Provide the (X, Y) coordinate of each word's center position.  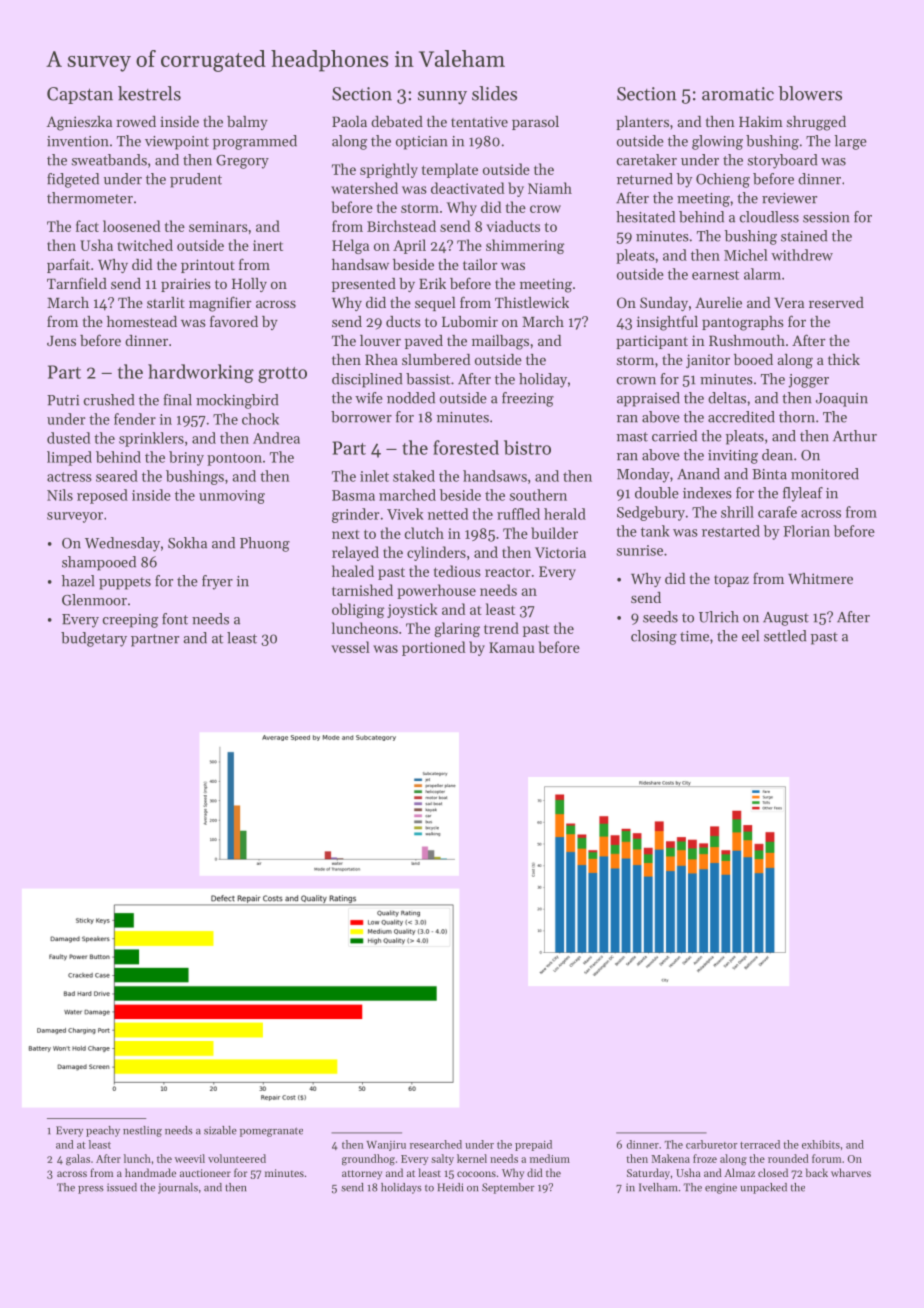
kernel (472, 1158)
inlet (374, 476)
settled (785, 636)
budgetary (94, 639)
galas (78, 1160)
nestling (142, 1131)
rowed (136, 121)
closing (654, 637)
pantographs (743, 323)
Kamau (511, 647)
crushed (109, 400)
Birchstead (401, 226)
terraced (760, 1144)
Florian (806, 531)
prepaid (533, 1145)
